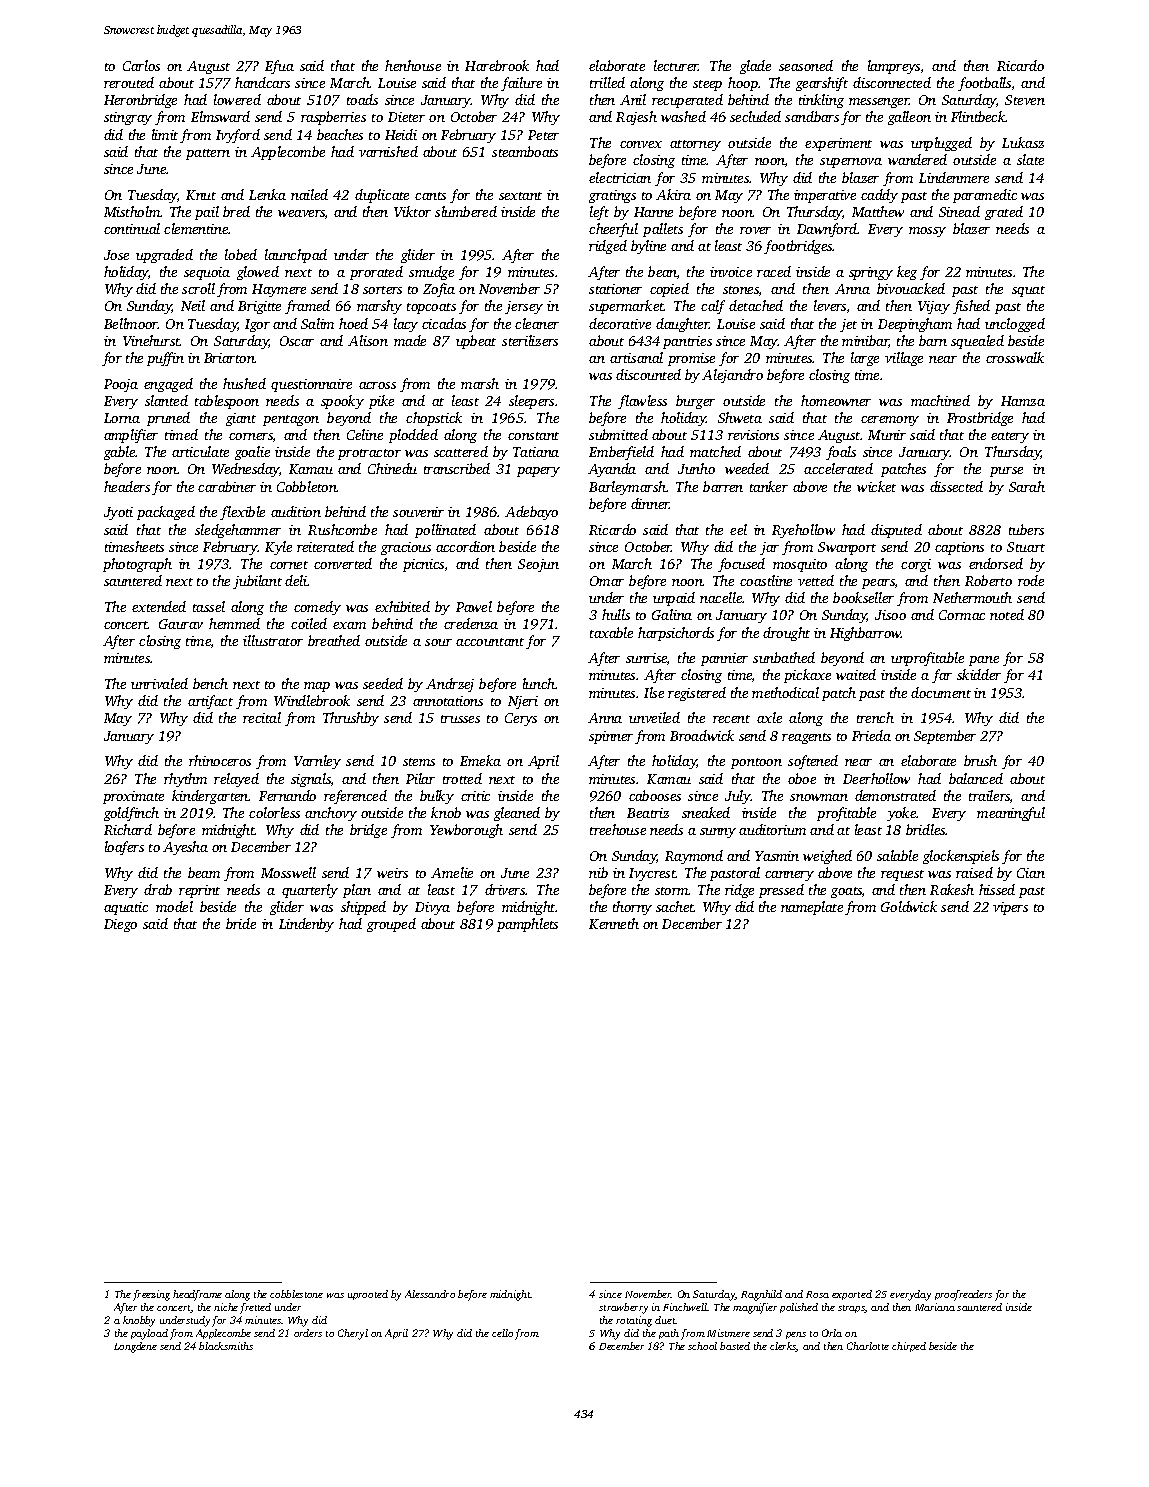 Image resolution: width=1149 pixels, height=1487 pixels. Describe the element at coordinates (894, 67) in the image. I see `lampreys` at that location.
